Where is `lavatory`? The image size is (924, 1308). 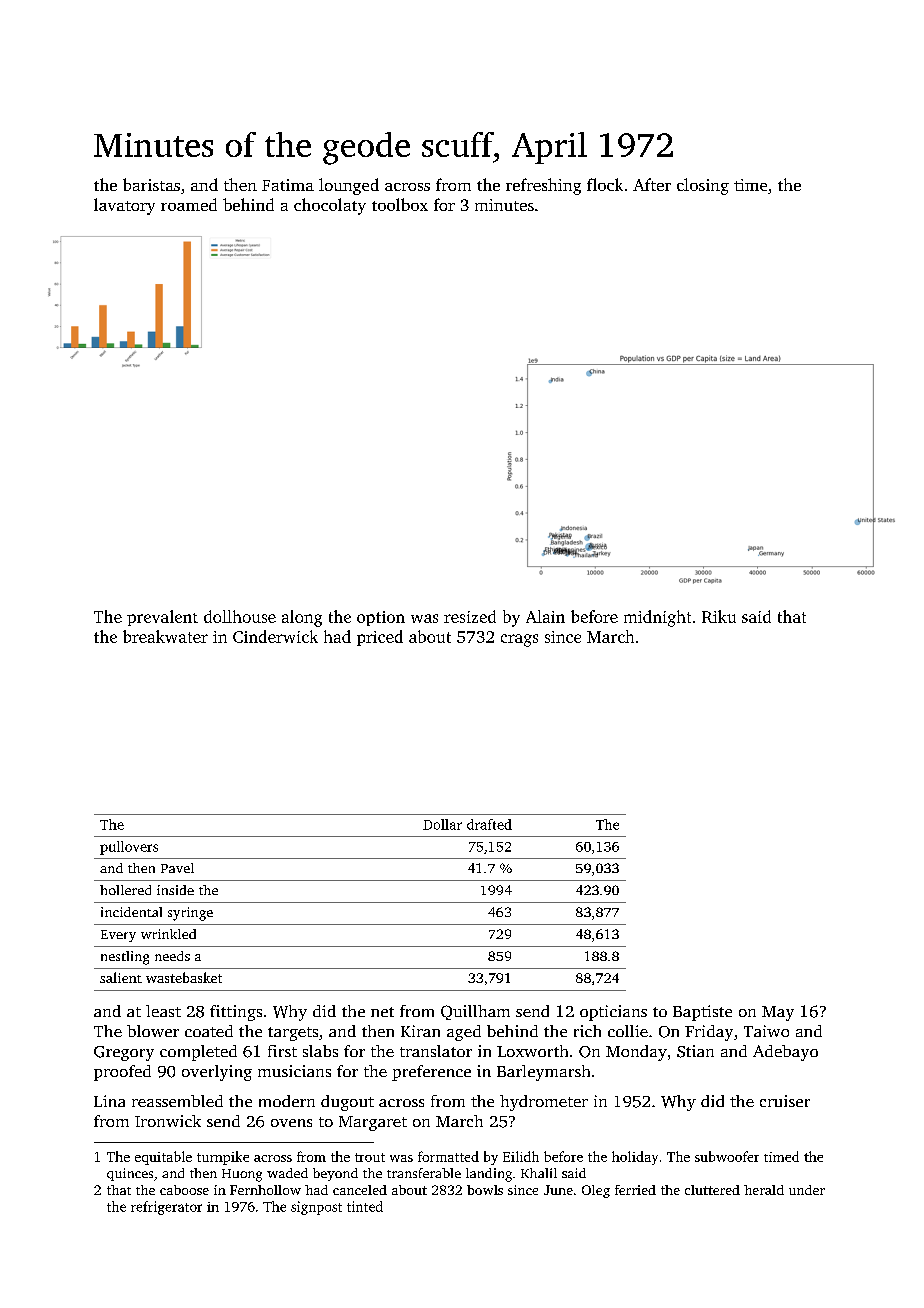
lavatory is located at coordinates (124, 206).
